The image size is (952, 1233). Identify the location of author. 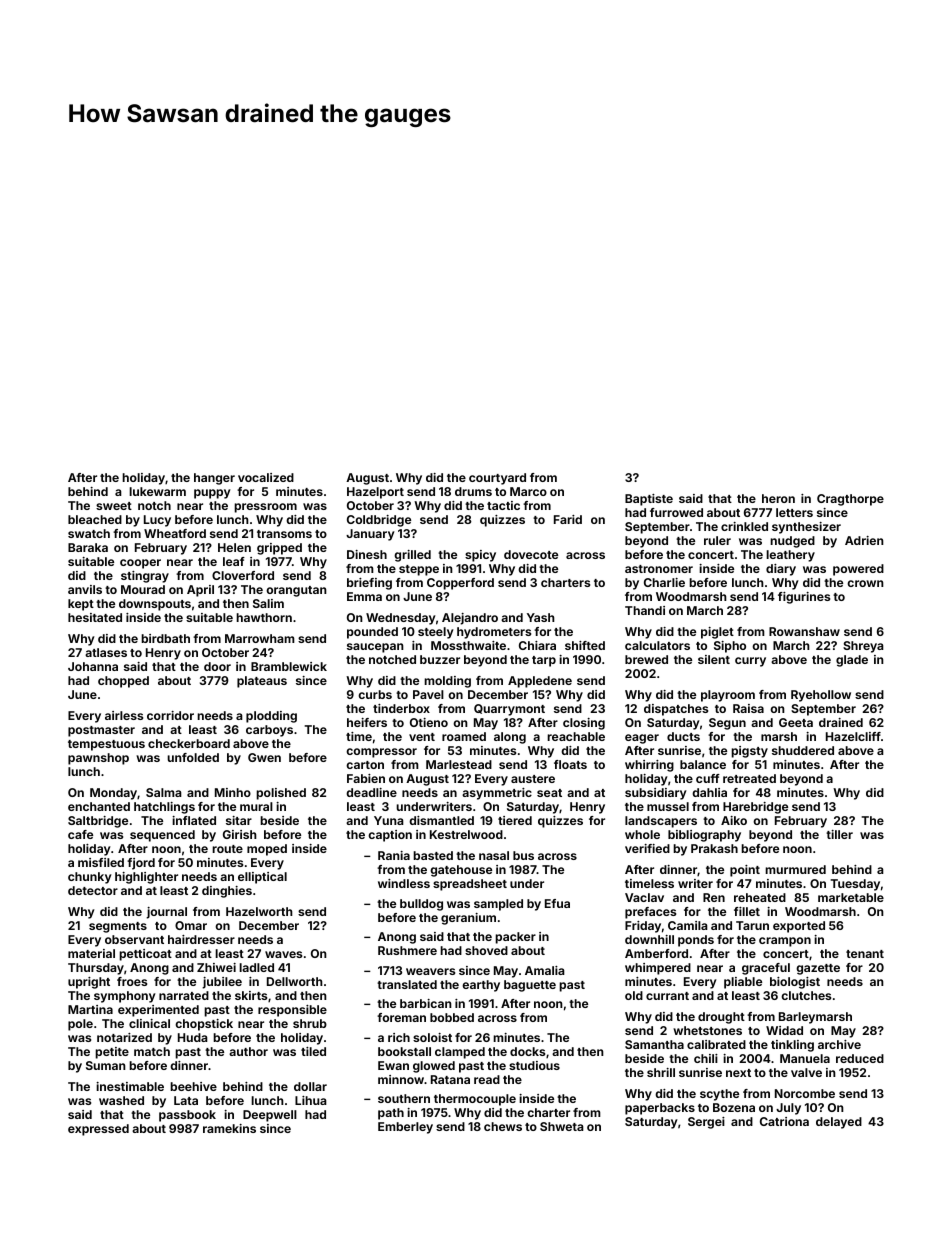
(248, 1051).
